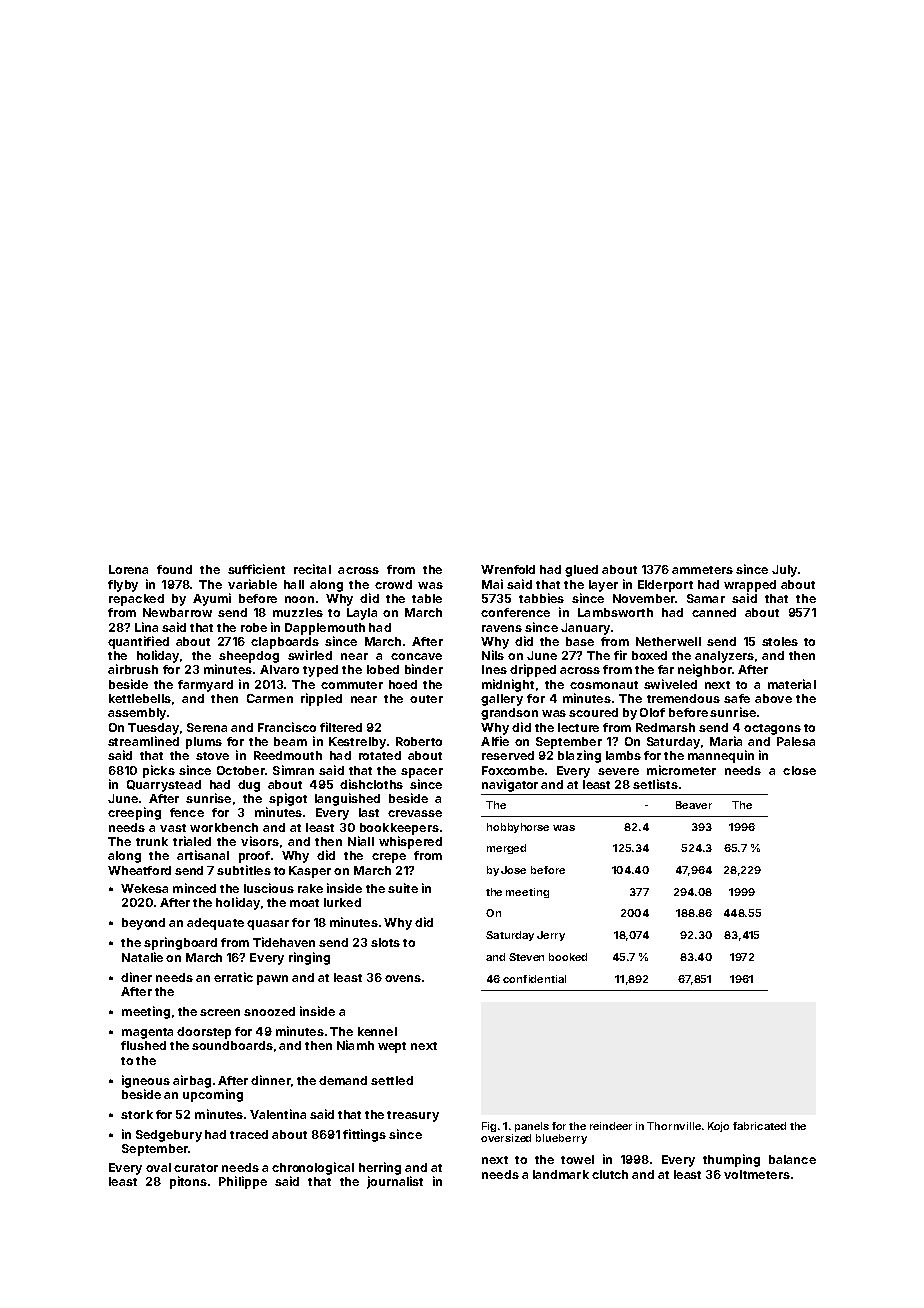 The width and height of the screenshot is (924, 1308). I want to click on booked, so click(568, 957).
